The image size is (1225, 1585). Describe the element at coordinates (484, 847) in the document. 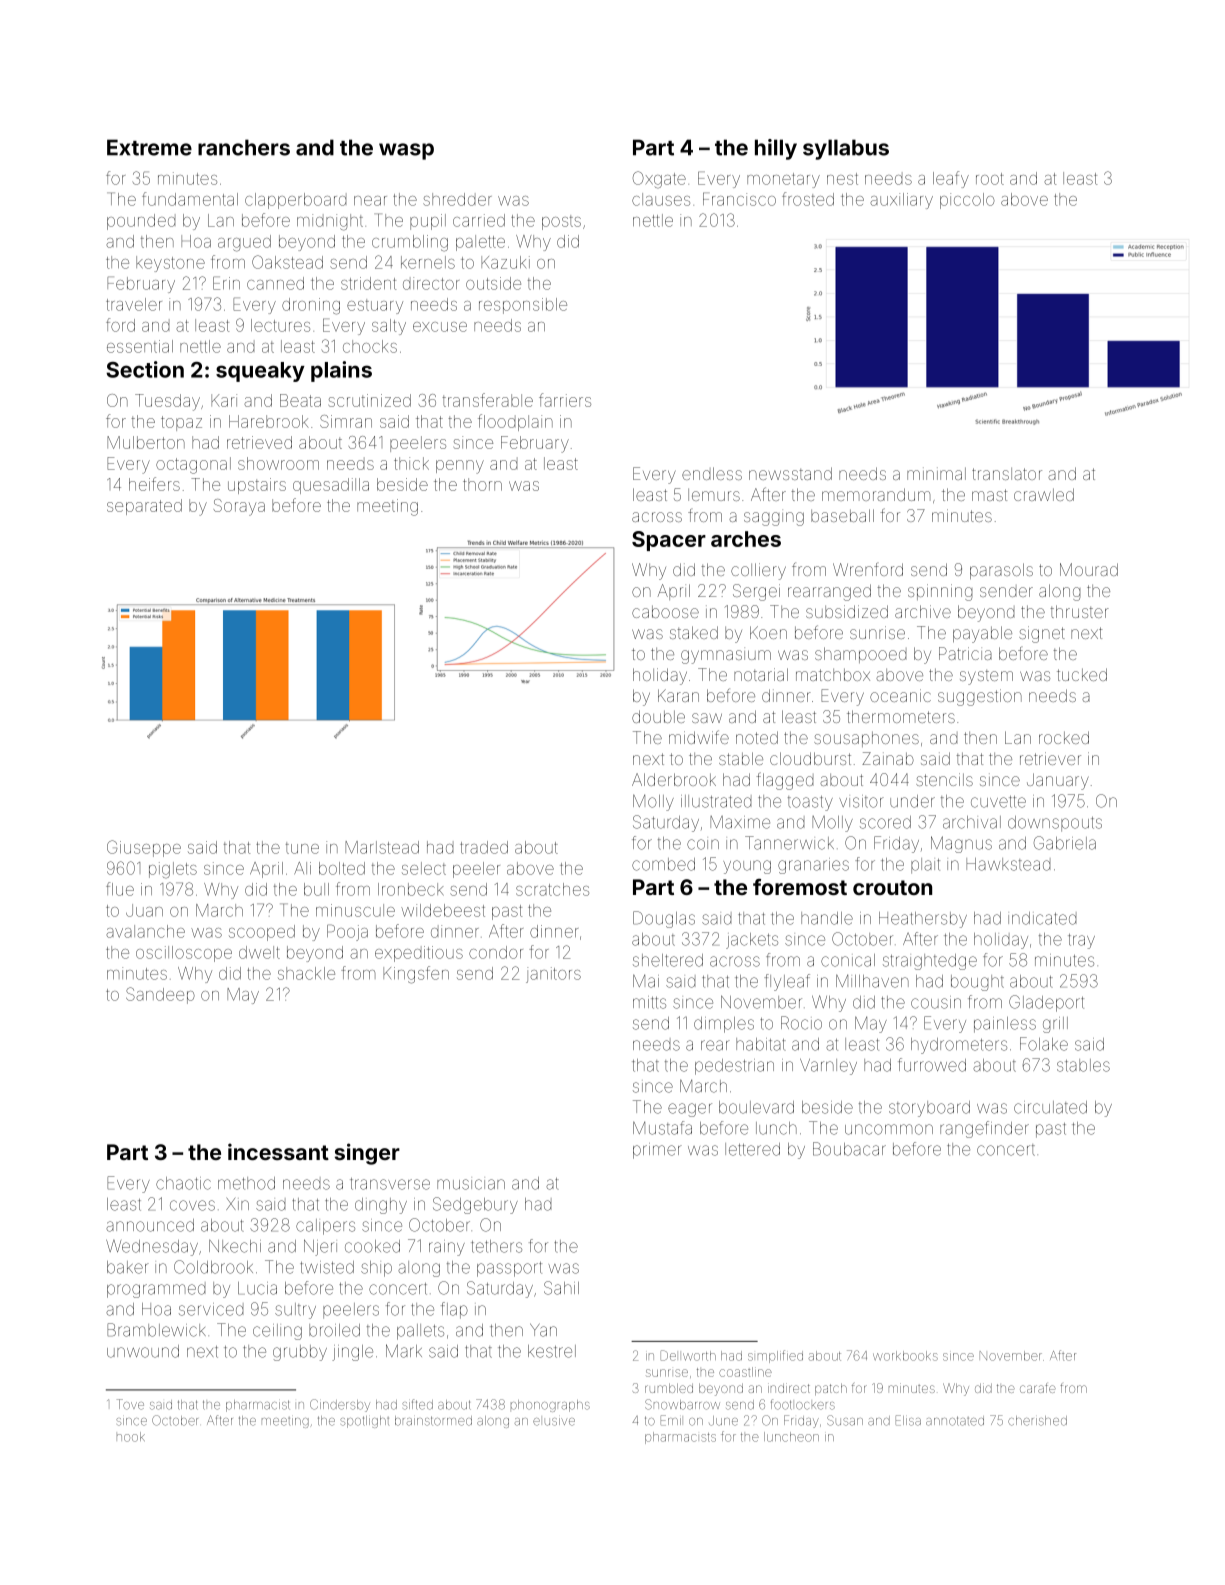

I see `traded` at that location.
